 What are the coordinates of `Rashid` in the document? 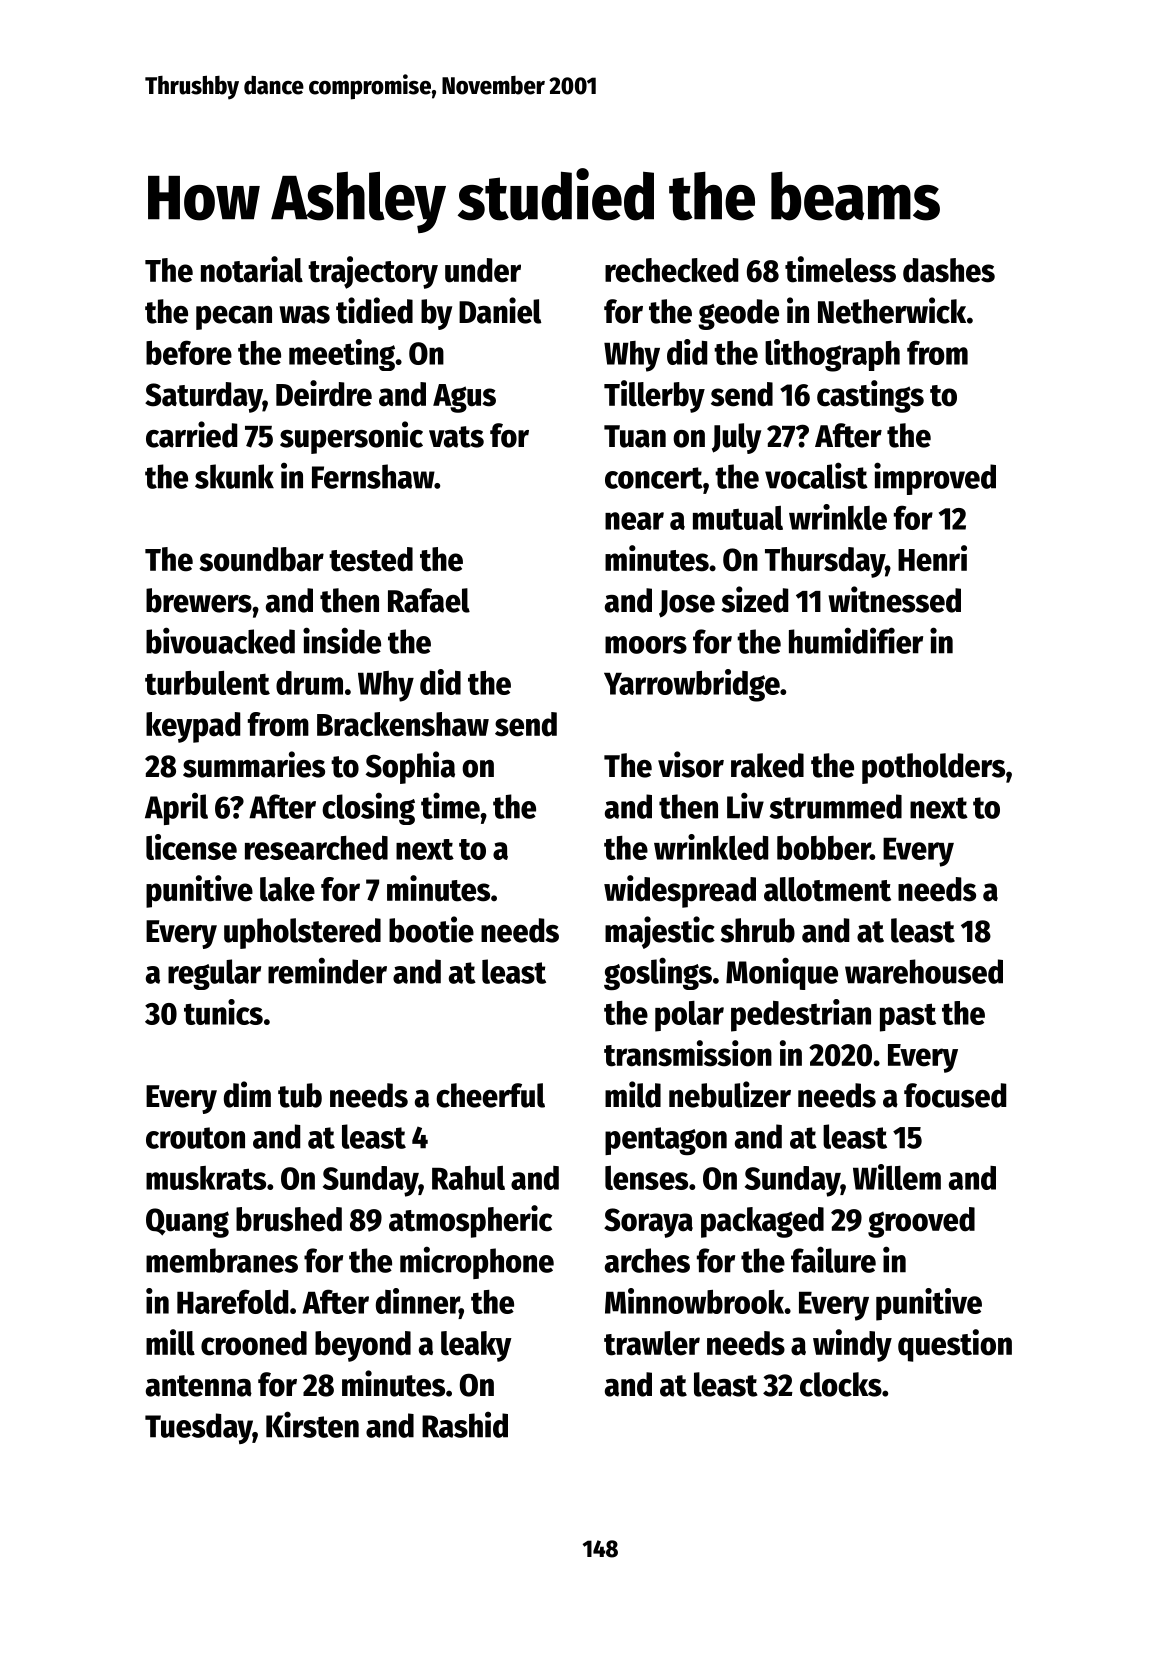 It's located at (465, 1425).
